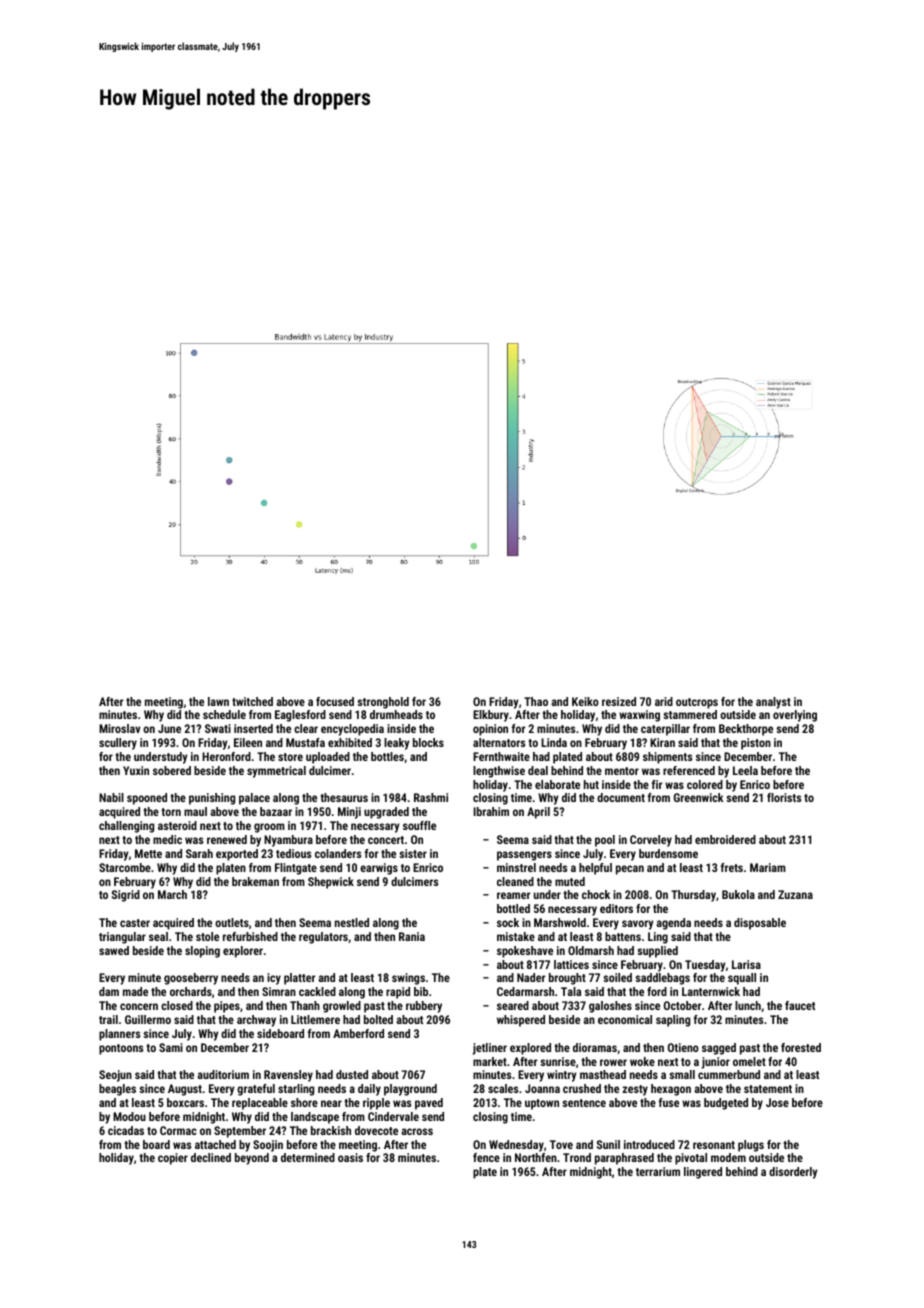  Describe the element at coordinates (350, 742) in the screenshot. I see `exhibited` at that location.
